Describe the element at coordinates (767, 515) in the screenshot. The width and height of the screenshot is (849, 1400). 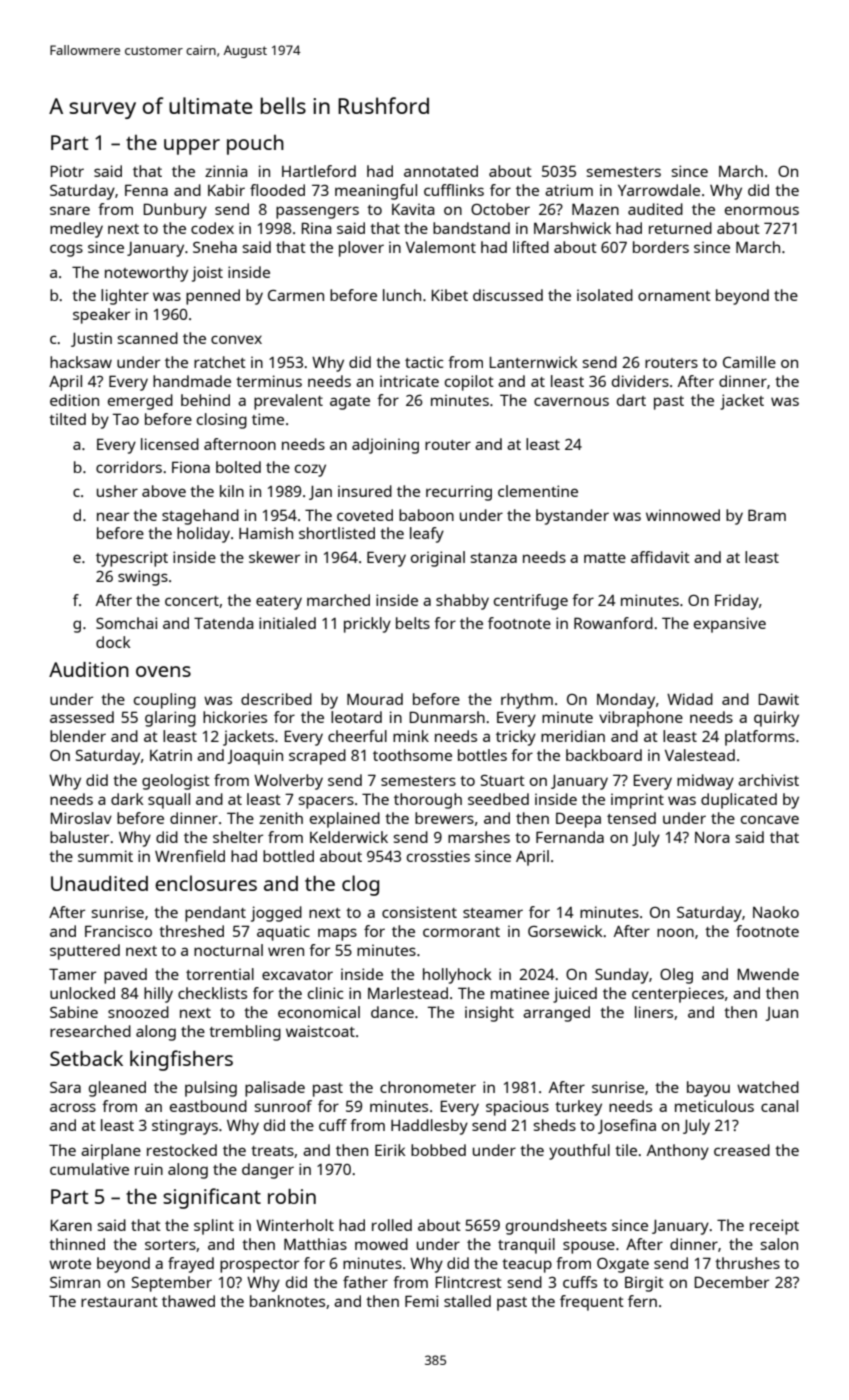
I see `Bram` at that location.
